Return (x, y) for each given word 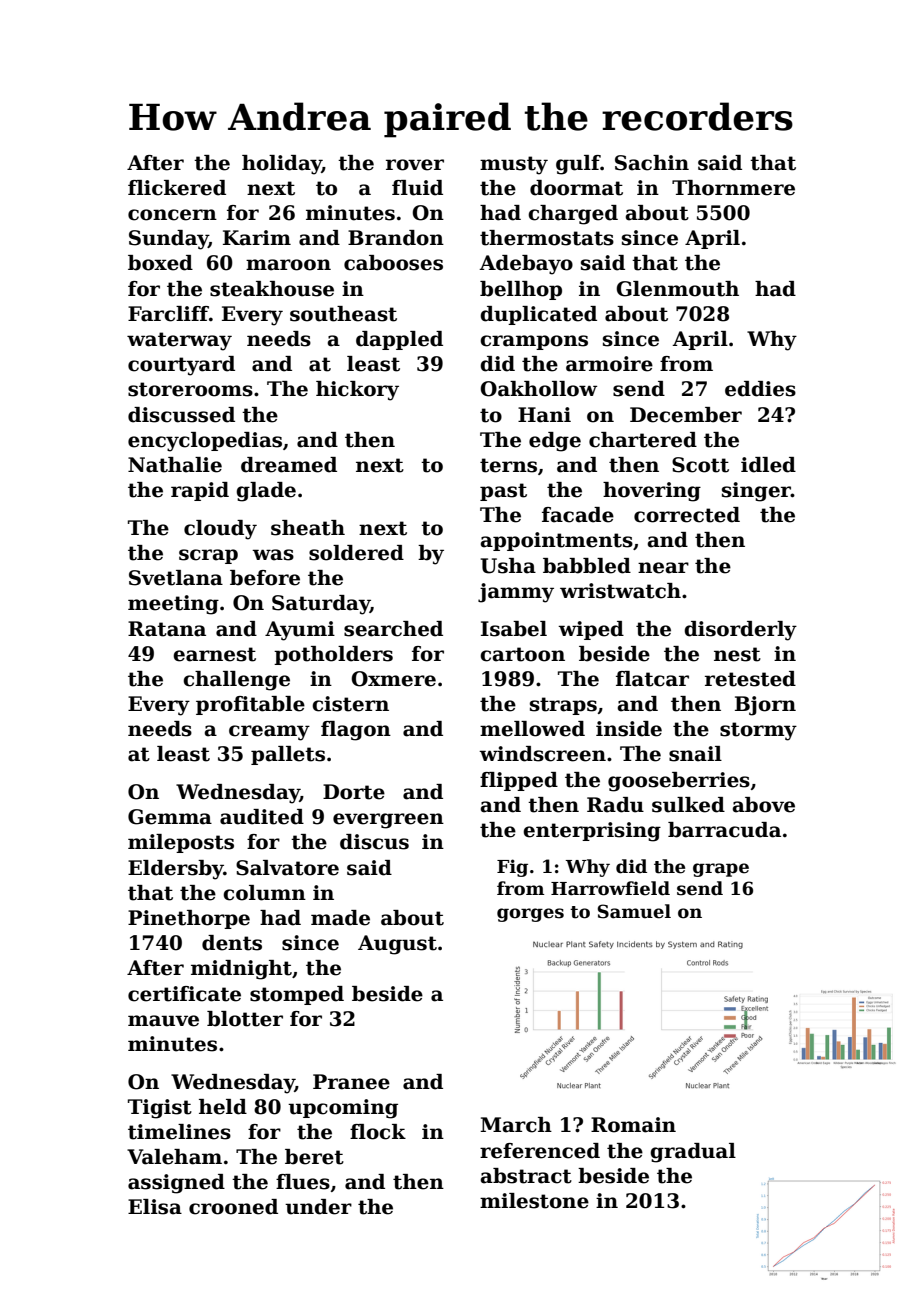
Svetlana (176, 578)
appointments (557, 541)
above (764, 805)
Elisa (155, 1207)
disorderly (740, 631)
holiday (282, 165)
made (340, 918)
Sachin (652, 163)
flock (378, 1132)
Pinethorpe (189, 919)
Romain (633, 1125)
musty (514, 165)
